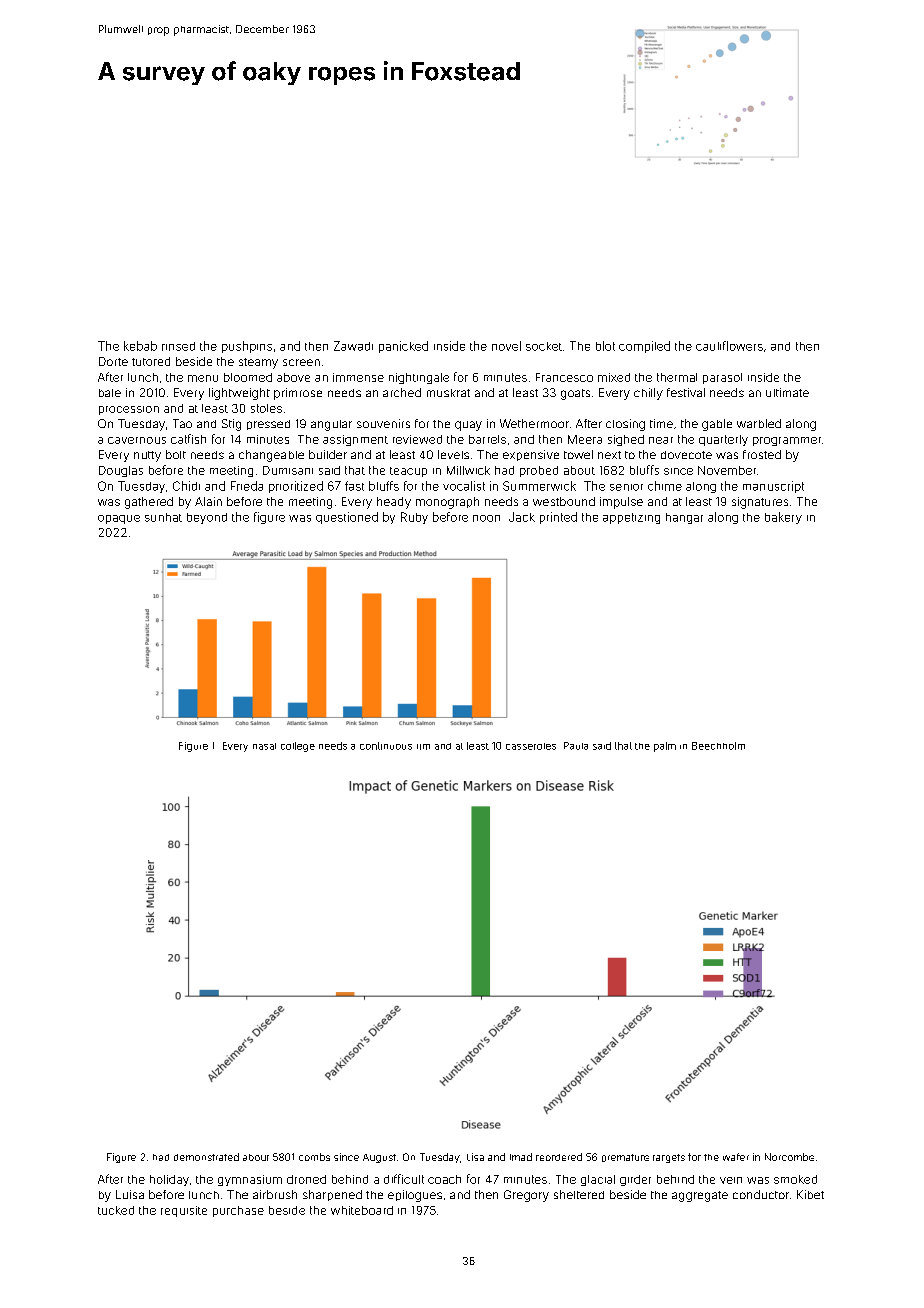  What do you see at coordinates (184, 1211) in the screenshot?
I see `requisite` at bounding box center [184, 1211].
